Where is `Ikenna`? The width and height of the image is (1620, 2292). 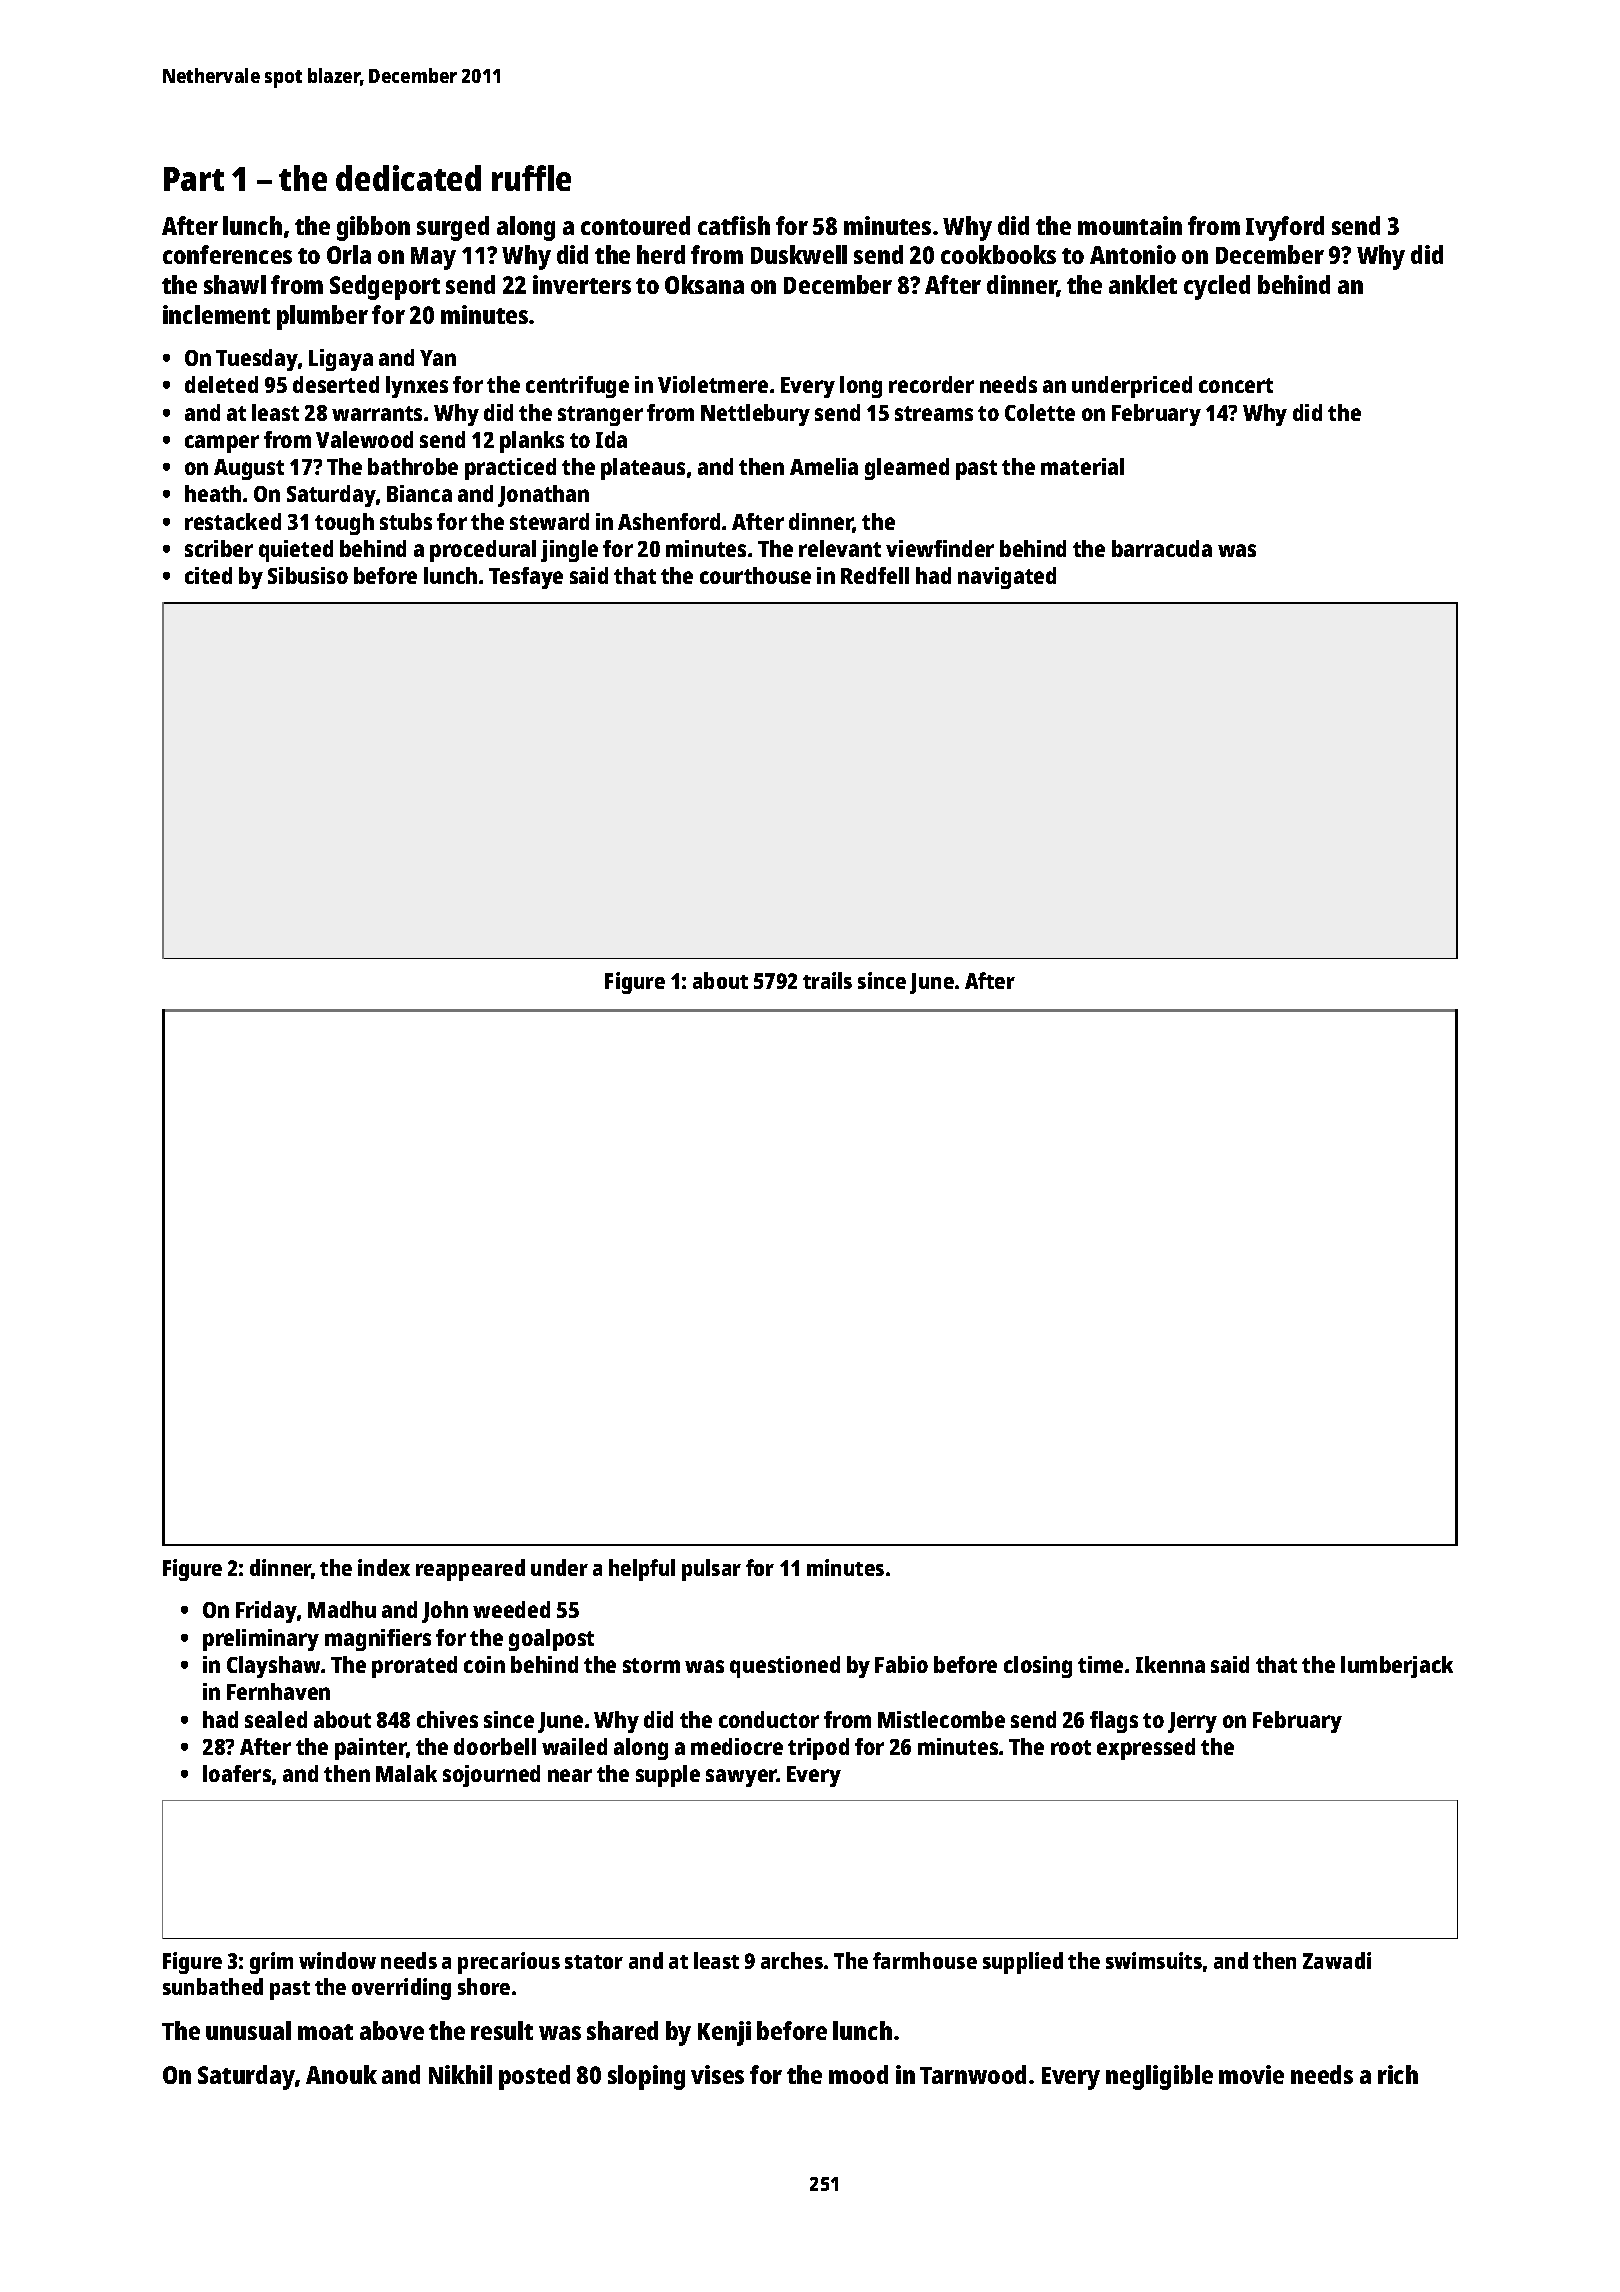
Ikenna is located at coordinates (1170, 1664).
